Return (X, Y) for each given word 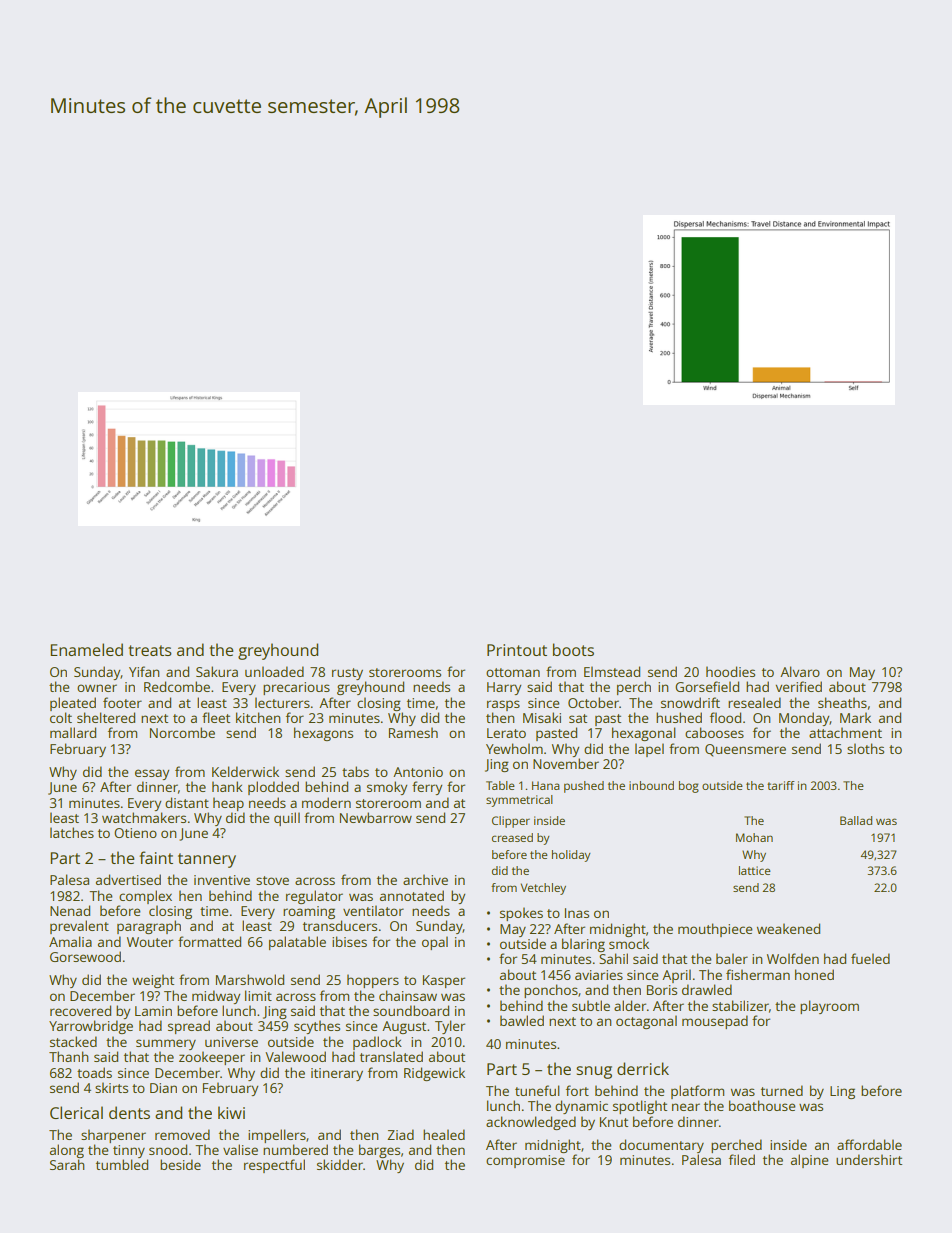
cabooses (714, 732)
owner (97, 688)
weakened (788, 928)
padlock (377, 1043)
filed (742, 1159)
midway (216, 997)
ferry (427, 788)
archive (425, 879)
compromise (525, 1161)
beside (180, 1164)
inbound (651, 785)
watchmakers (144, 817)
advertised (128, 879)
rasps (503, 705)
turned (782, 1090)
